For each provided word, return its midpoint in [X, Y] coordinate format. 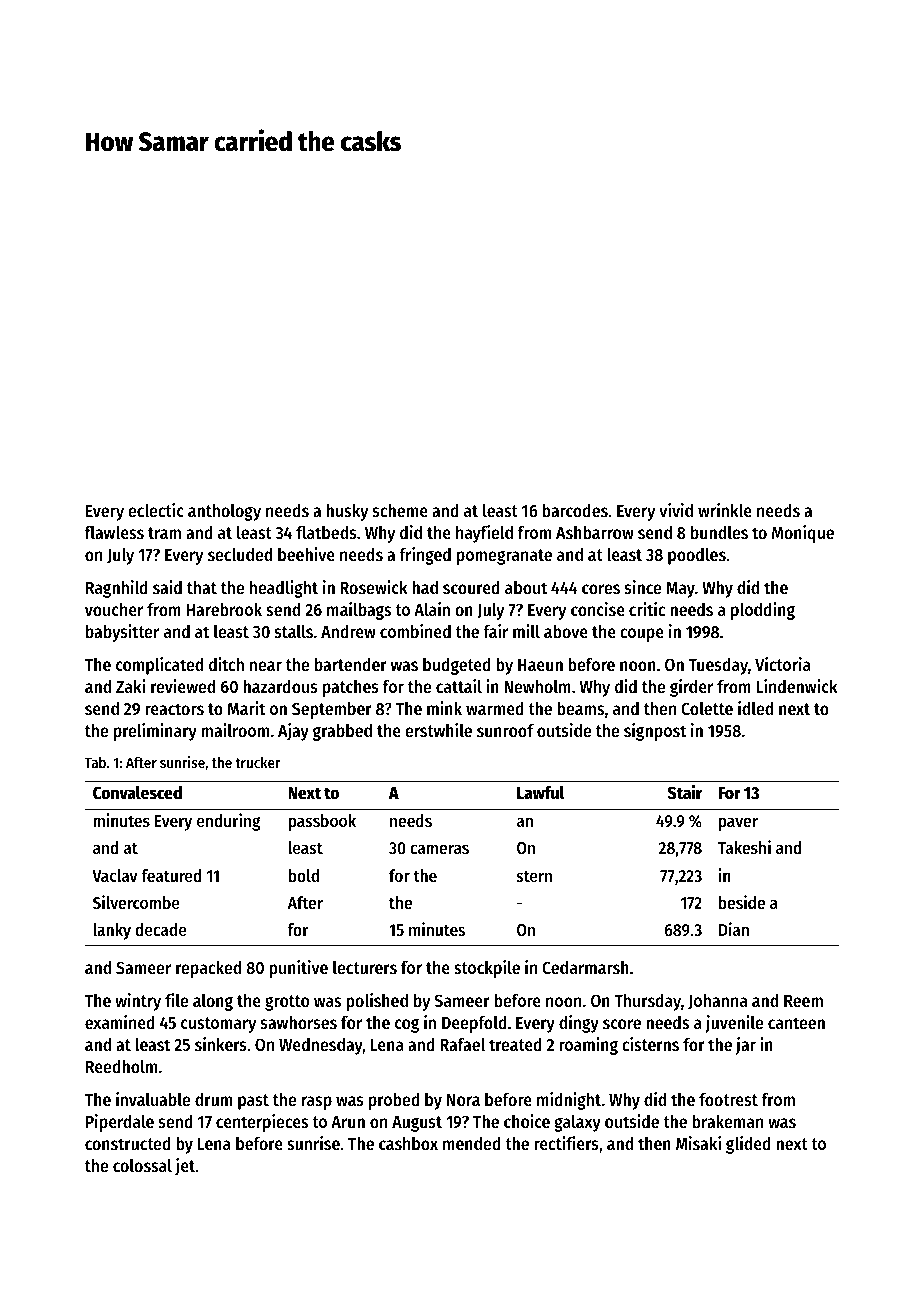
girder [691, 688]
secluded [240, 554]
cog [407, 1025]
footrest [728, 1099]
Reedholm [121, 1066]
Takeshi [744, 847]
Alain [432, 609]
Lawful [541, 793]
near [266, 666]
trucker [258, 762]
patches [351, 688]
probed [394, 1101]
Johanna [717, 1002]
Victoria [783, 664]
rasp [317, 1103]
